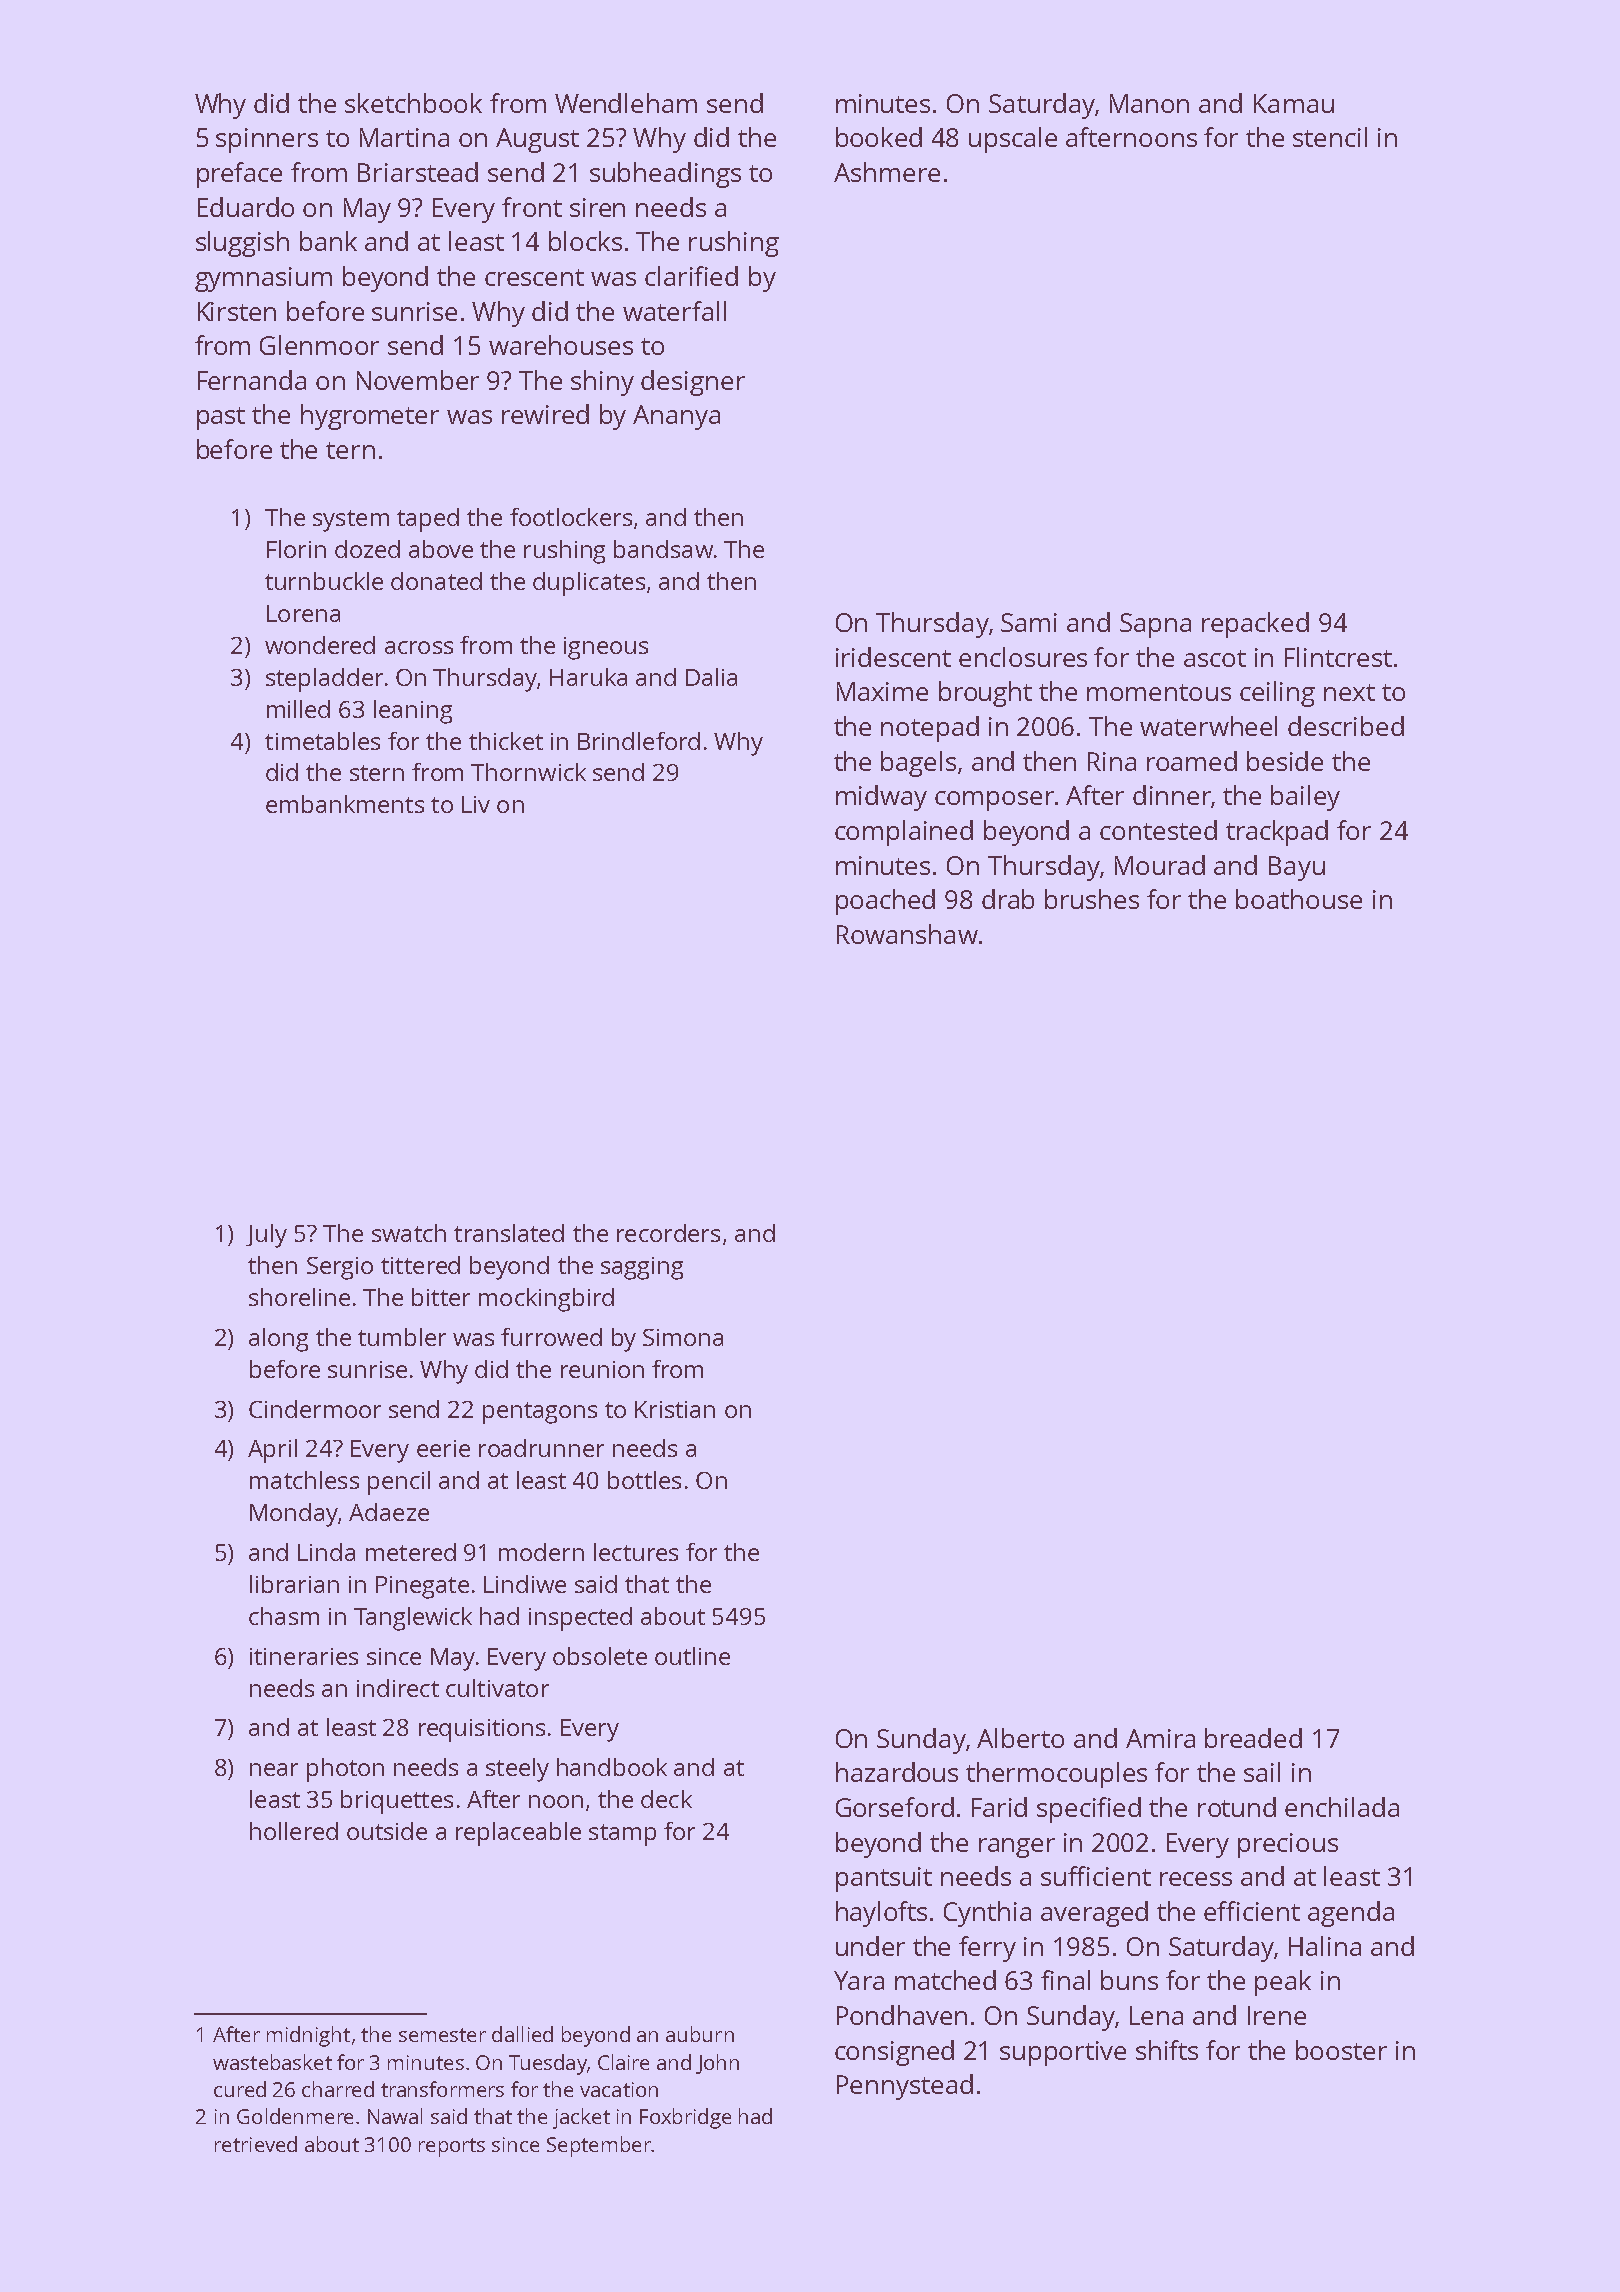 This document has height=2292, width=1620. I want to click on Manon, so click(1149, 103).
